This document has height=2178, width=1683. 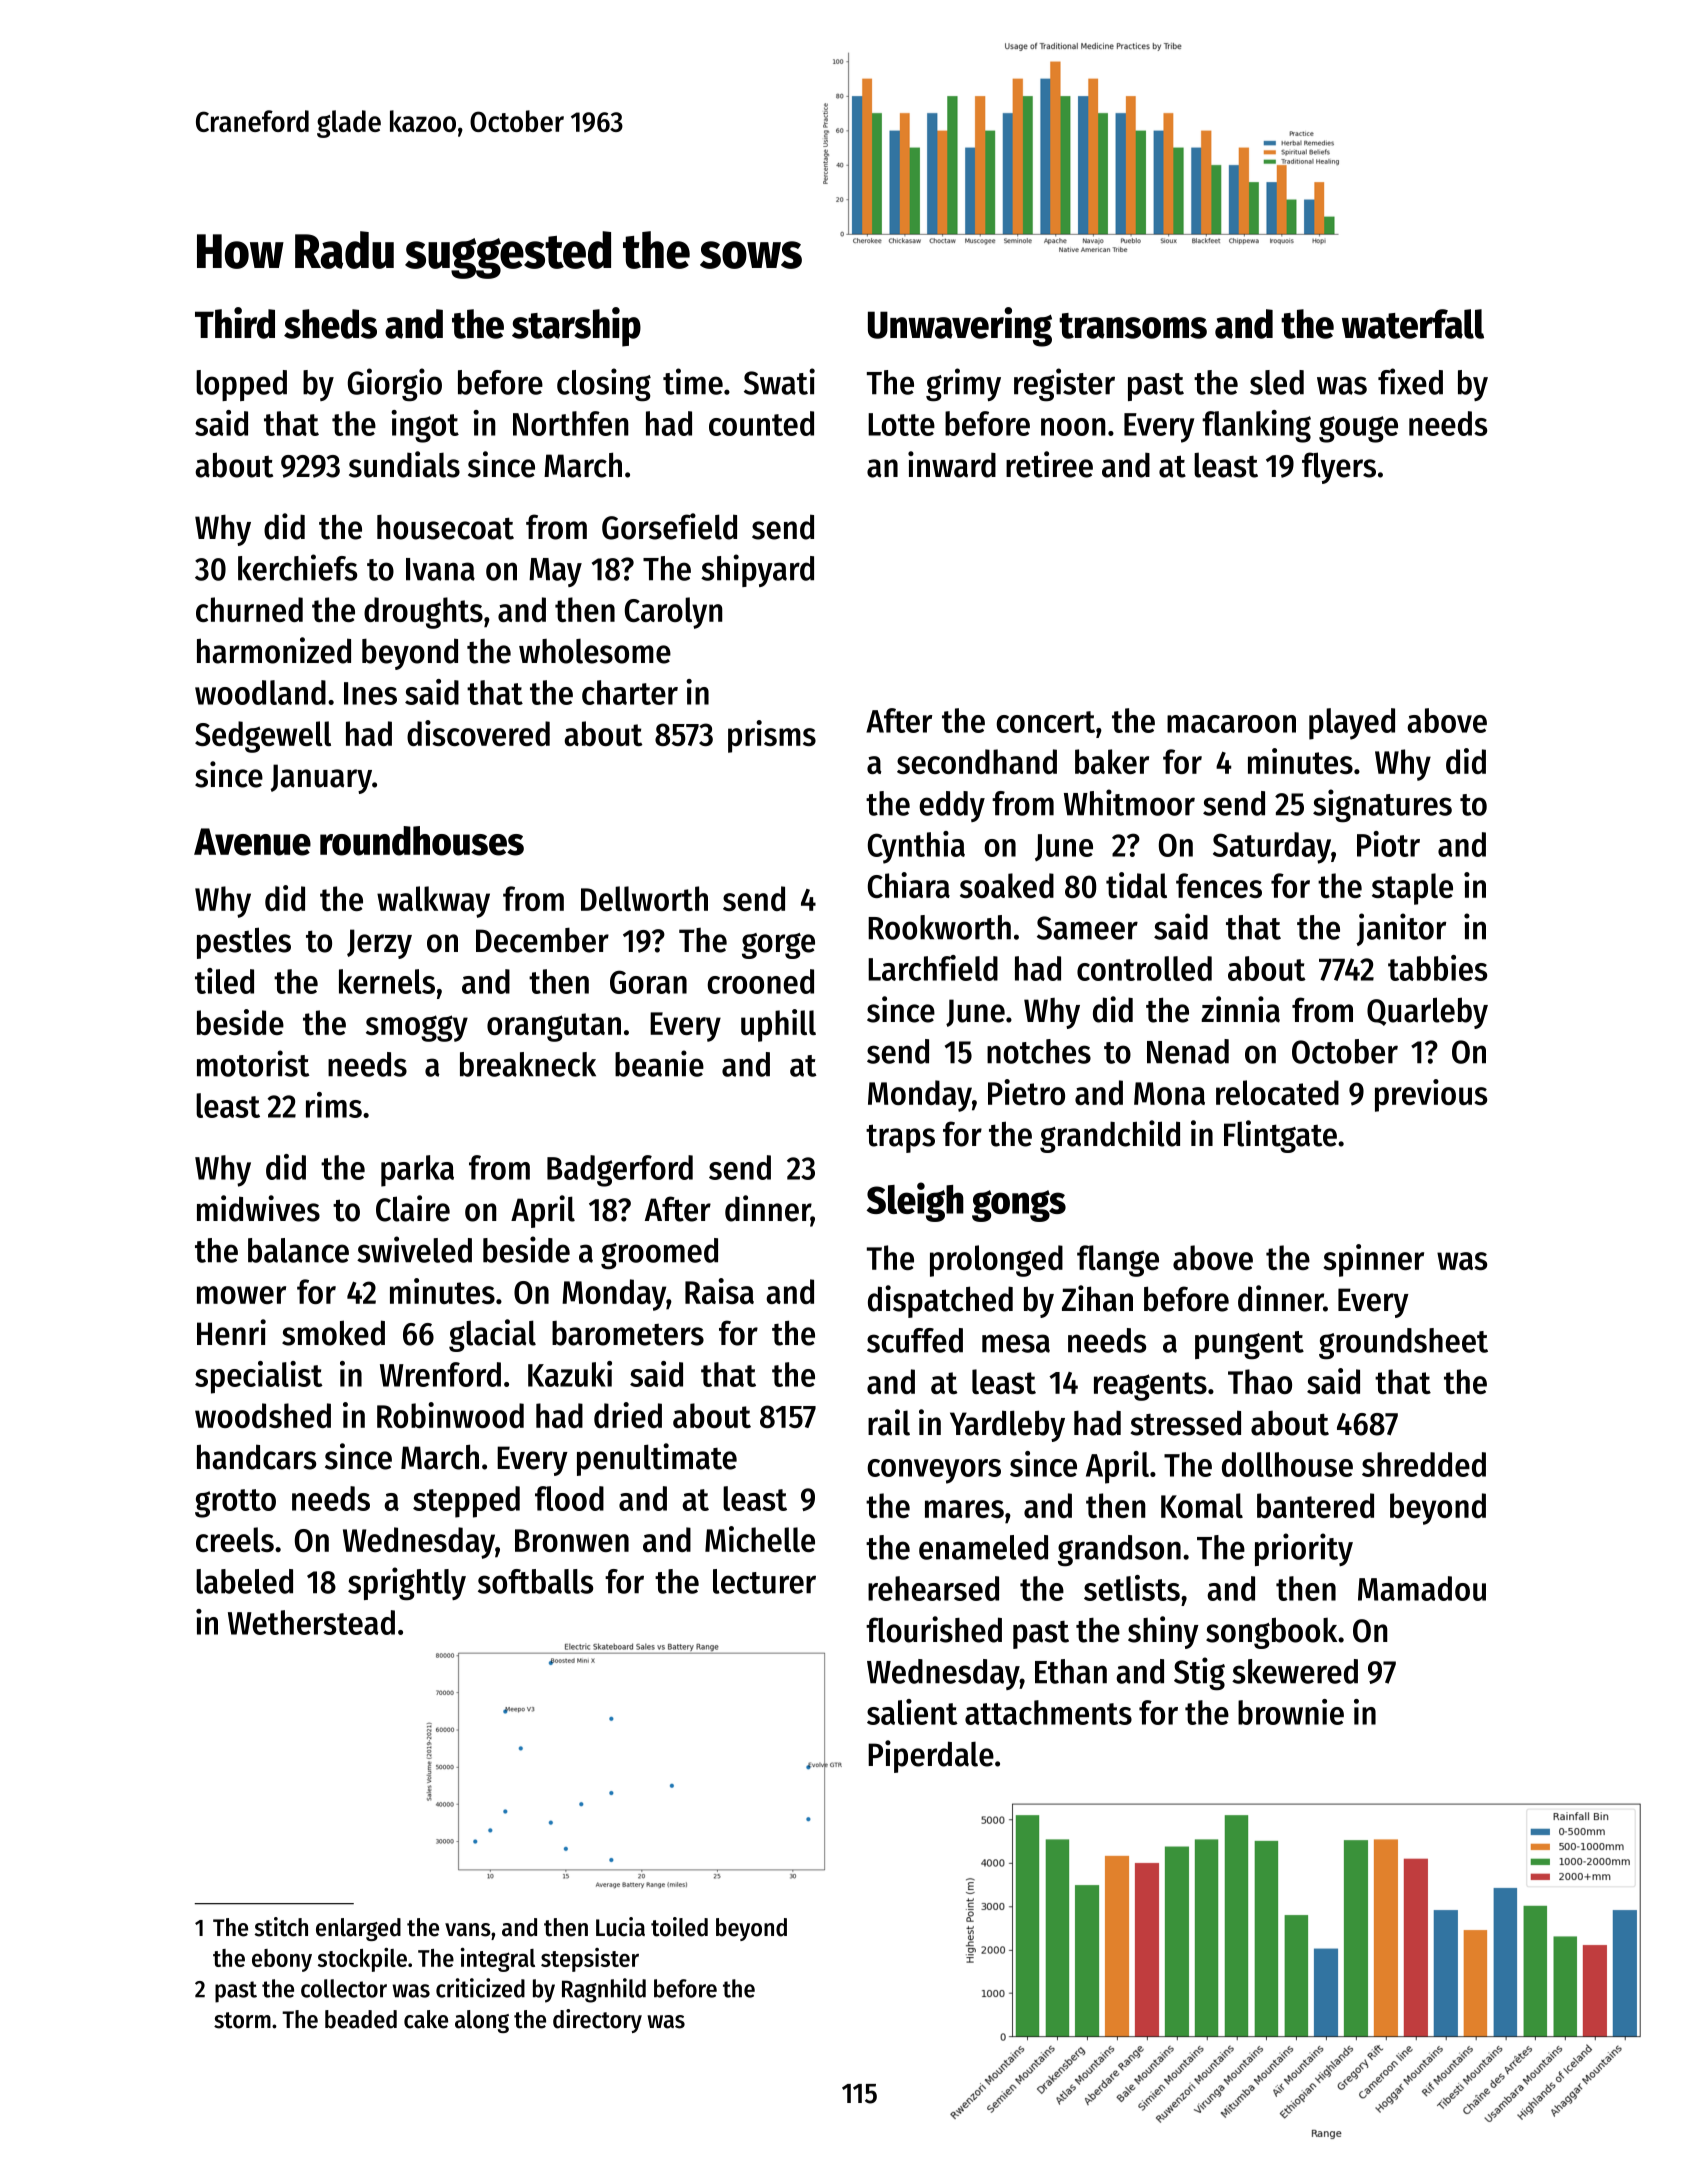 I want to click on toiled, so click(x=679, y=1927).
